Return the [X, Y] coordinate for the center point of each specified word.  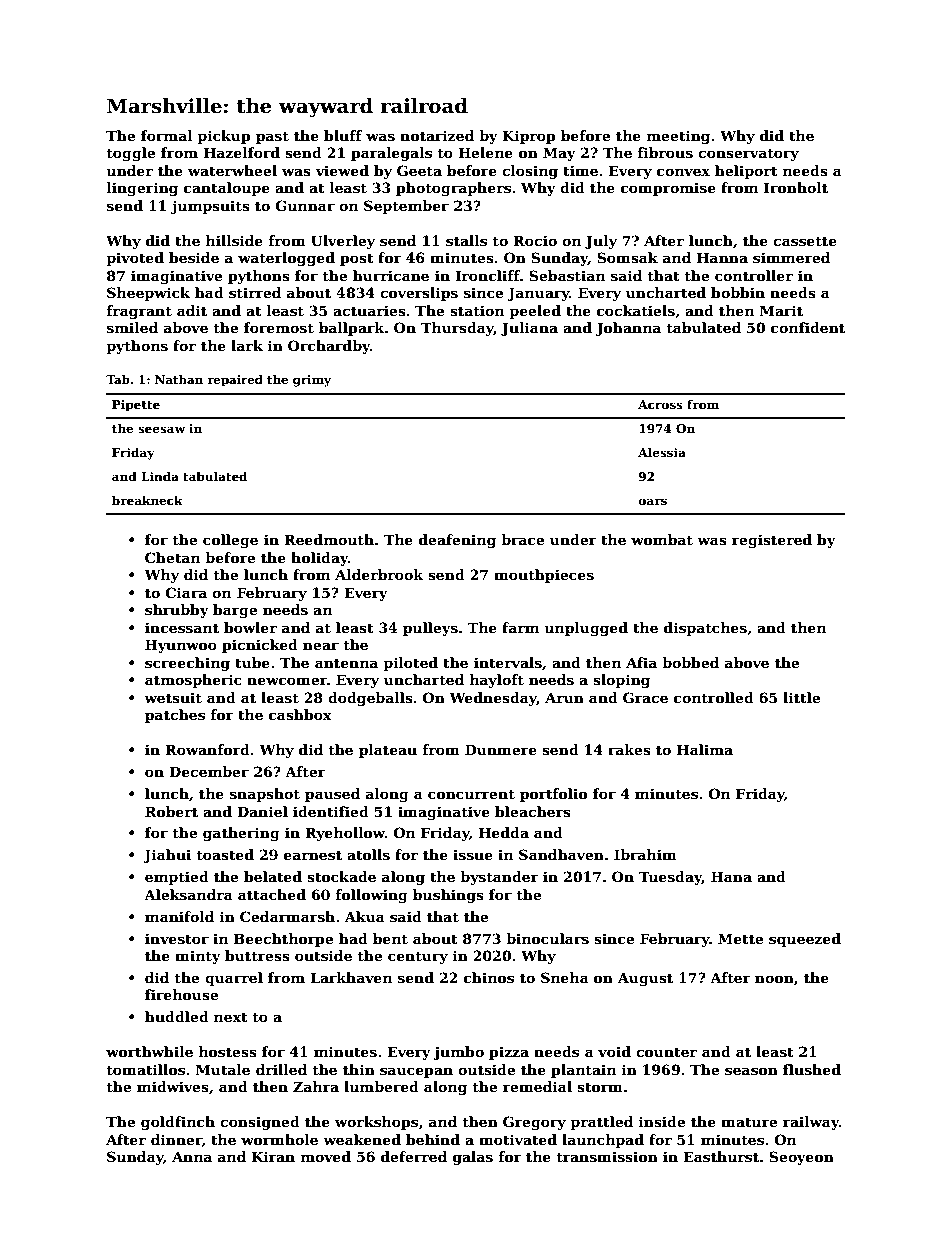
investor [177, 938]
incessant [182, 627]
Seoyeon [801, 1158]
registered [772, 541]
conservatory [748, 154]
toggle [130, 154]
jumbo [459, 1053]
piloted [410, 664]
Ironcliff [487, 275]
